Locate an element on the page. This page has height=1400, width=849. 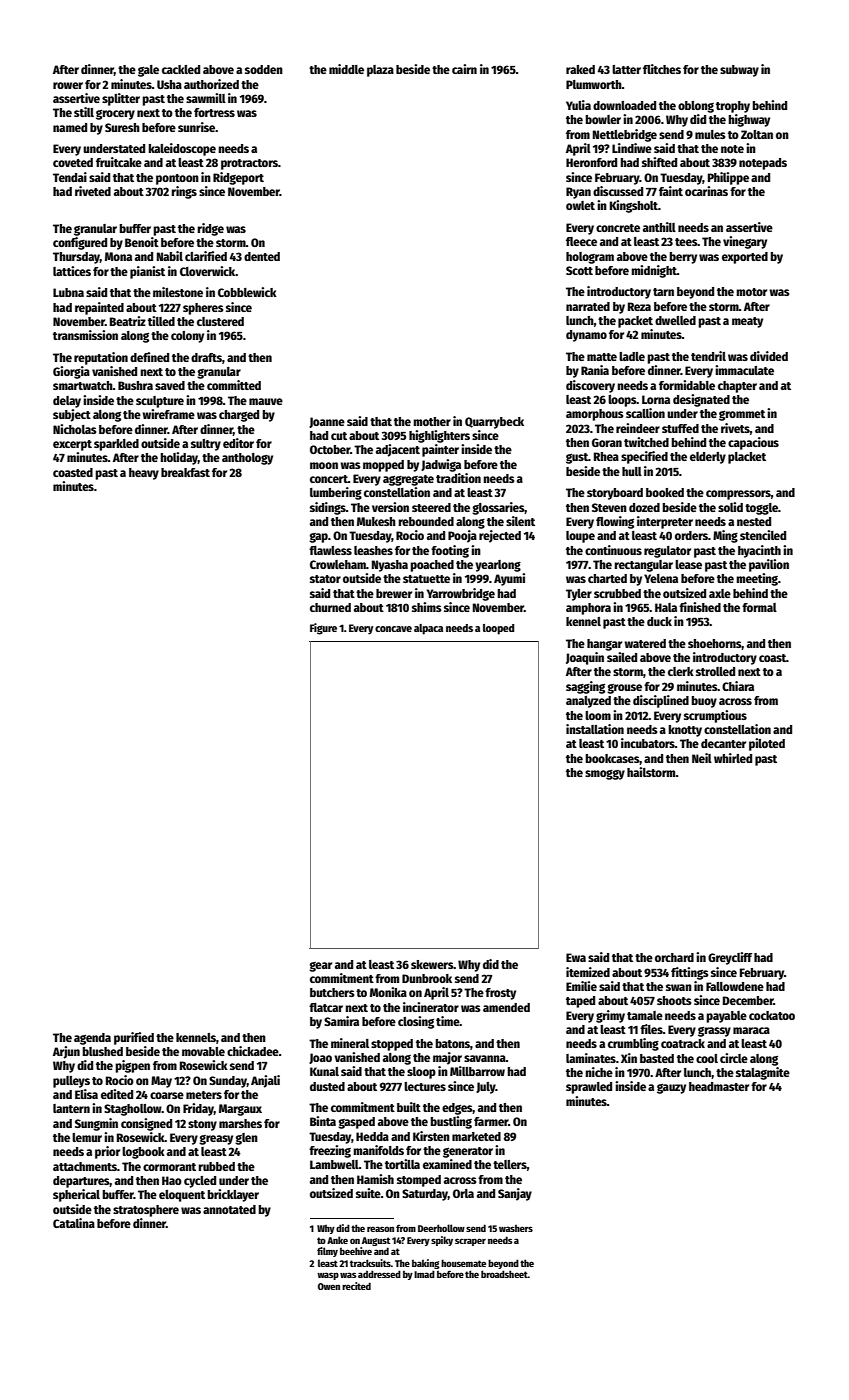
washers is located at coordinates (516, 1228).
